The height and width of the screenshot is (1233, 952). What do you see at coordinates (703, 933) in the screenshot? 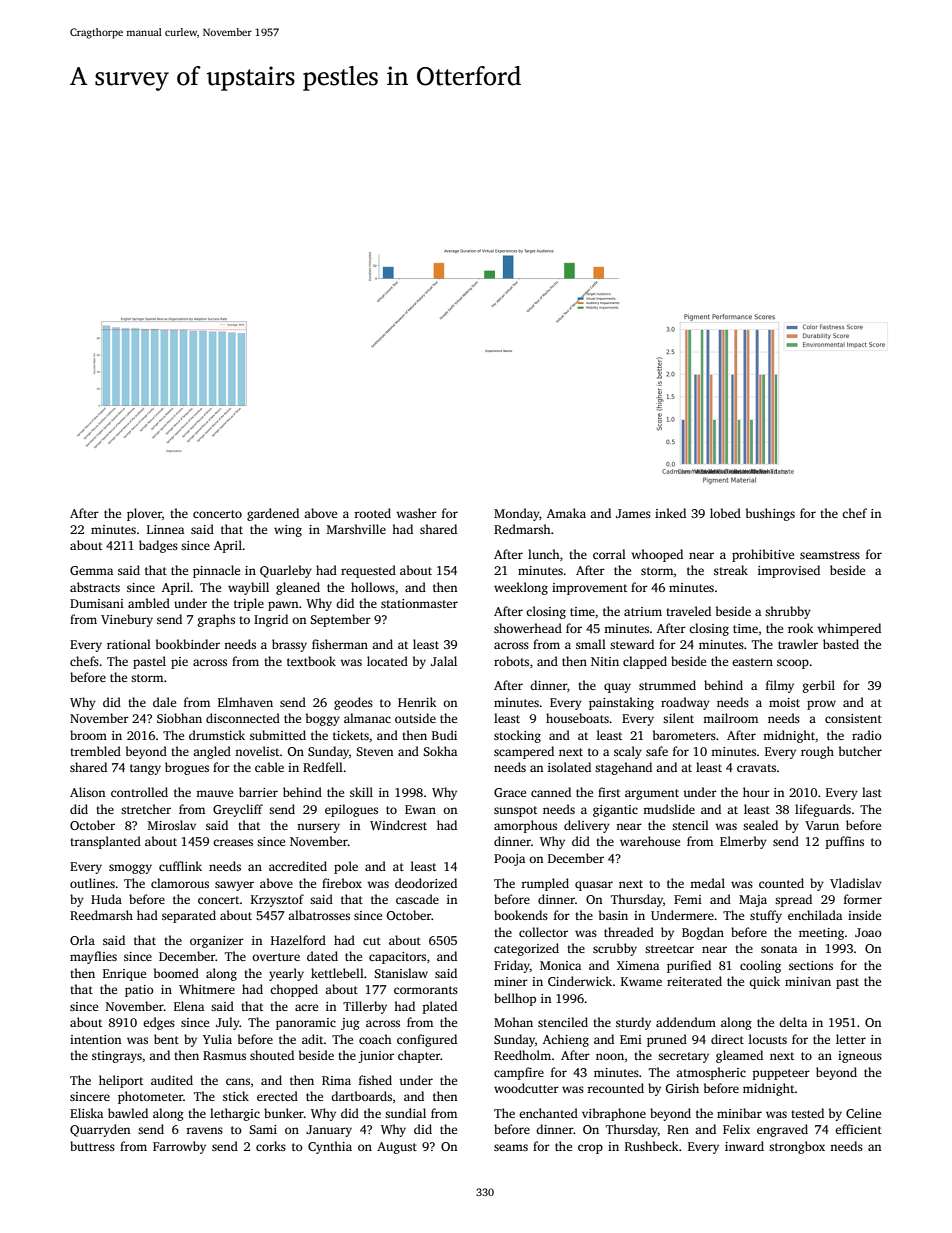
I see `Bogdan` at bounding box center [703, 933].
